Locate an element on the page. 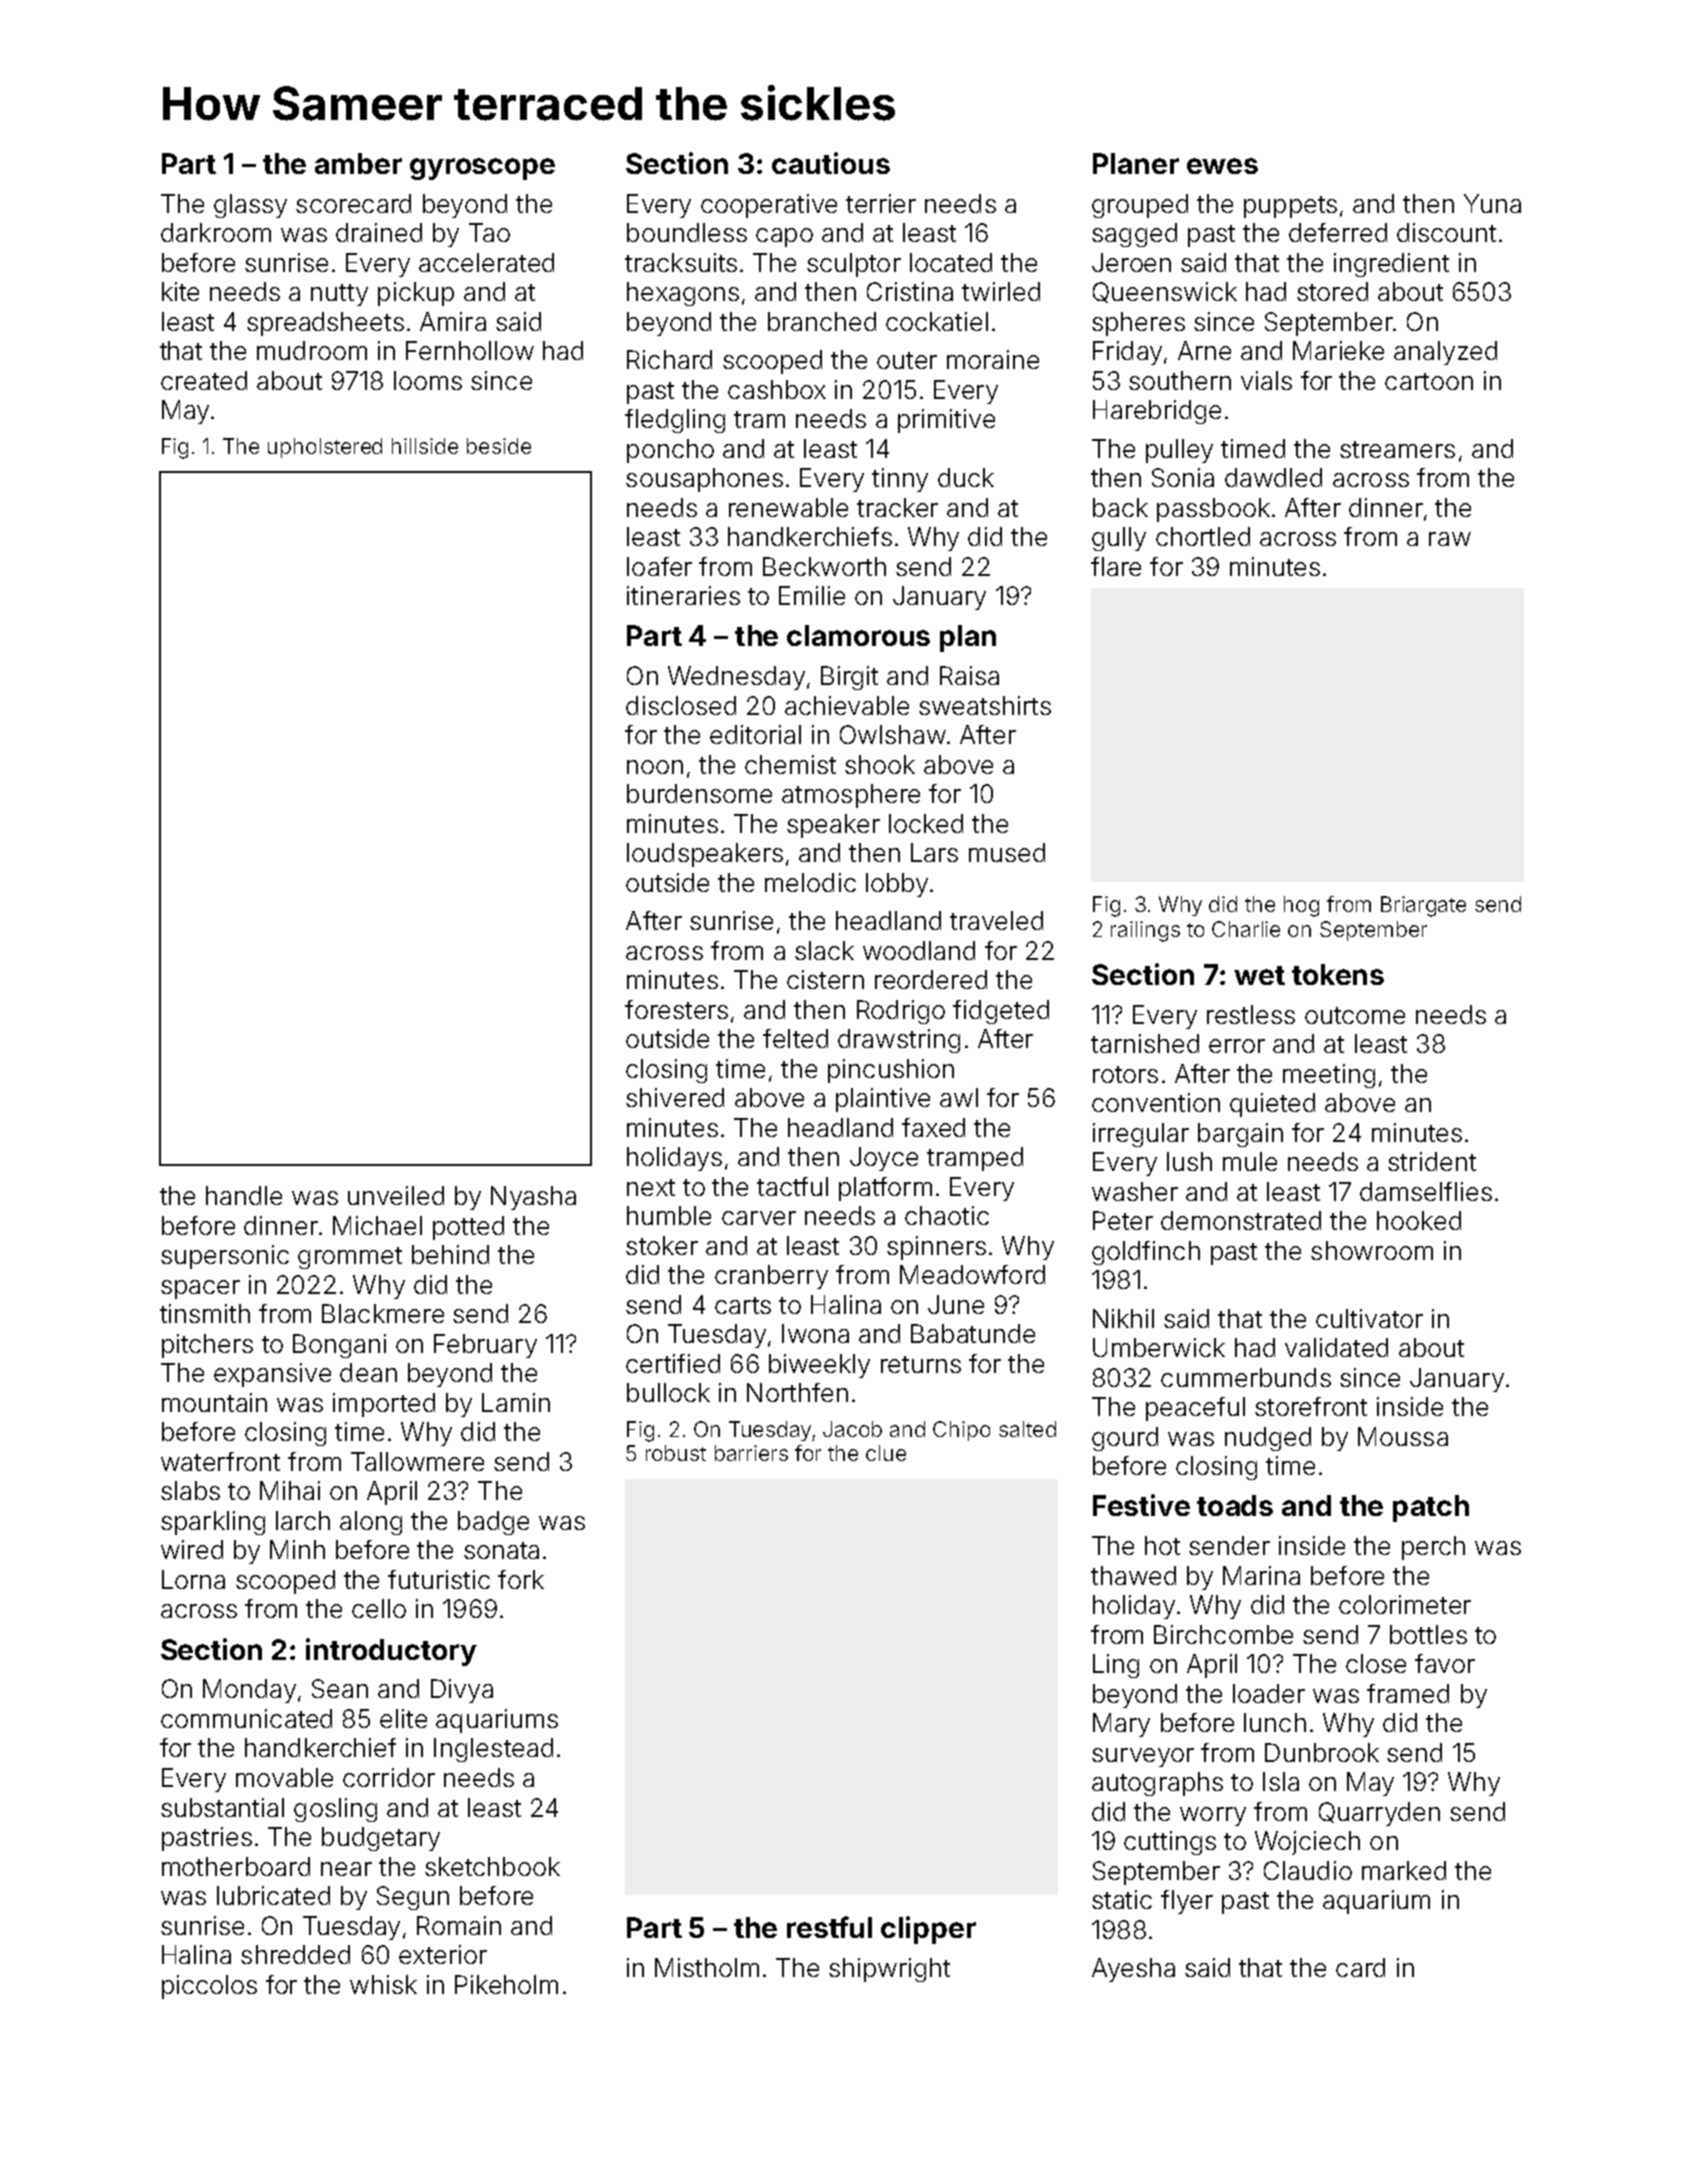  fidgeted is located at coordinates (1001, 1012).
